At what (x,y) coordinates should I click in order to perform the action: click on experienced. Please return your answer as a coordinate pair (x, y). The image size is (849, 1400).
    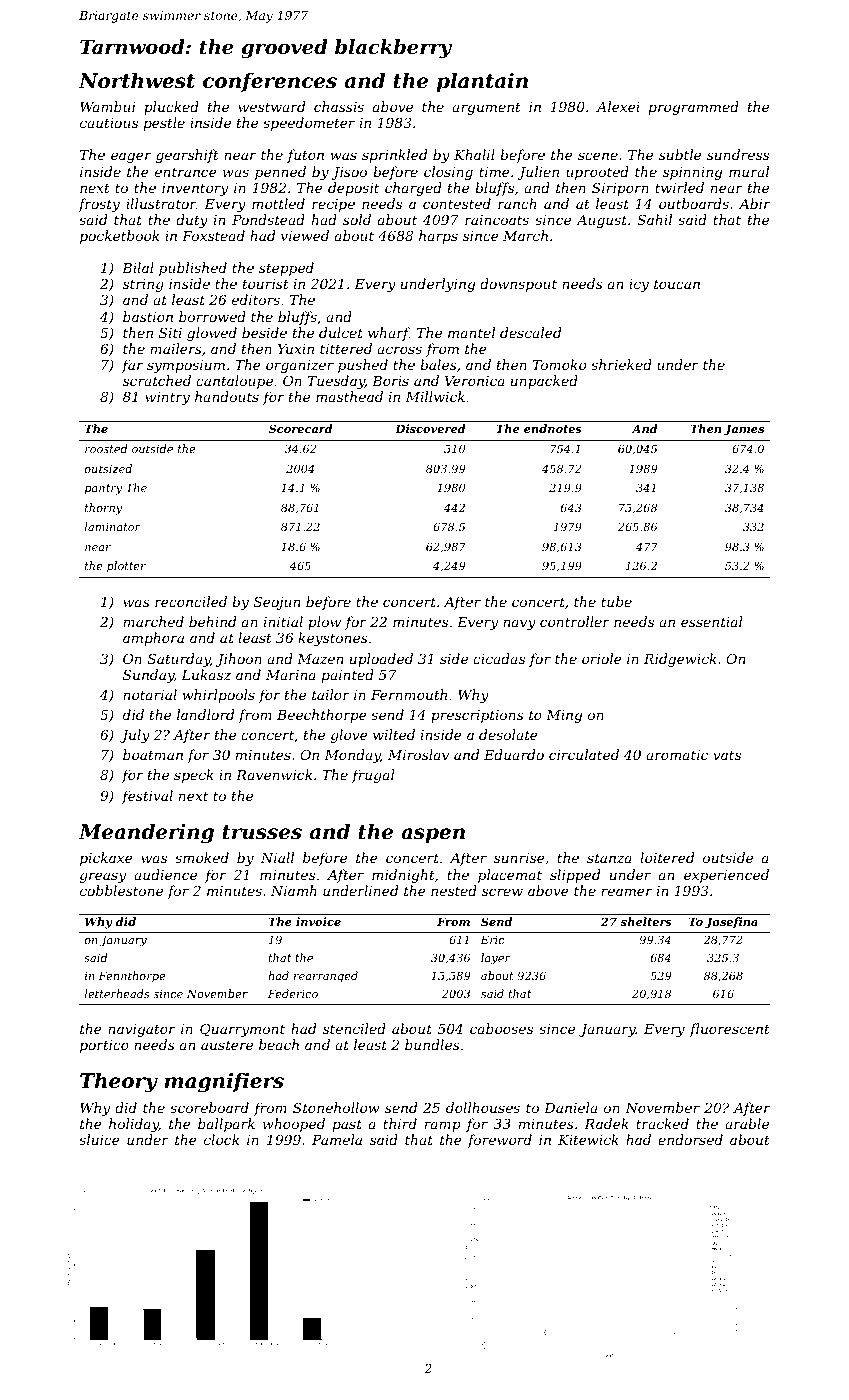
    Looking at the image, I should click on (726, 876).
